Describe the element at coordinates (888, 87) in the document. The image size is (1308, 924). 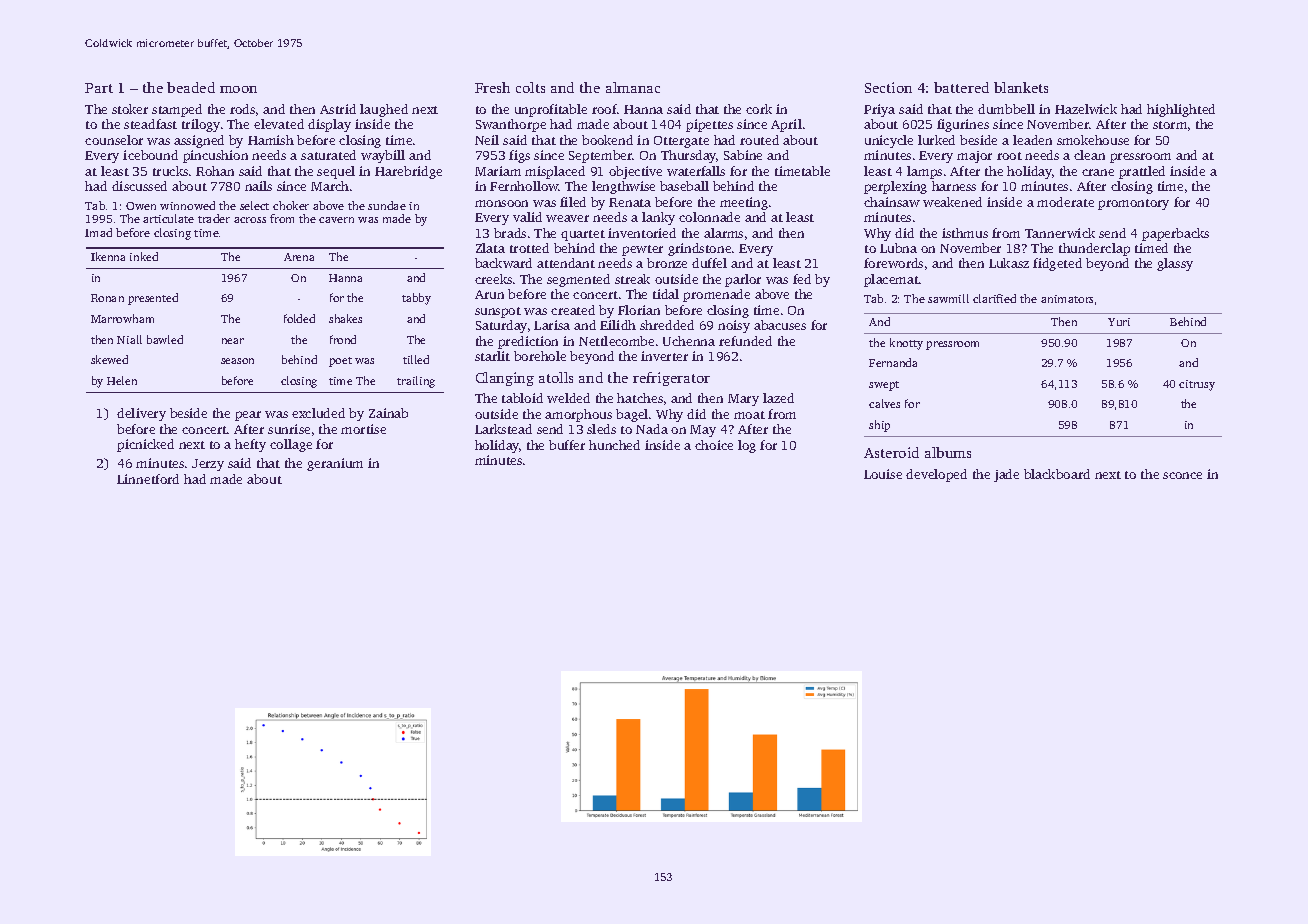
I see `Section` at that location.
